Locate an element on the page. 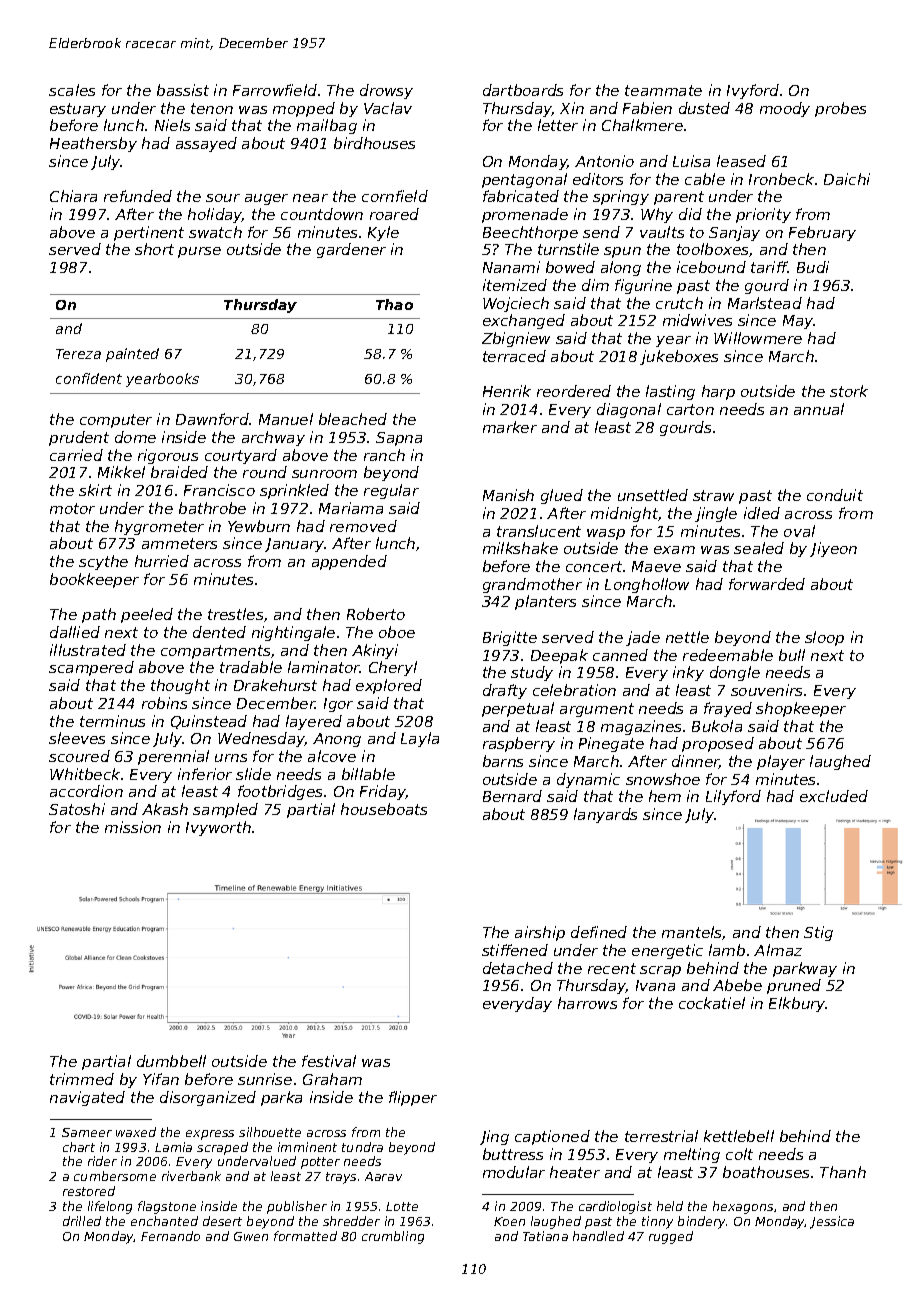 Image resolution: width=924 pixels, height=1308 pixels. estuary is located at coordinates (78, 110).
